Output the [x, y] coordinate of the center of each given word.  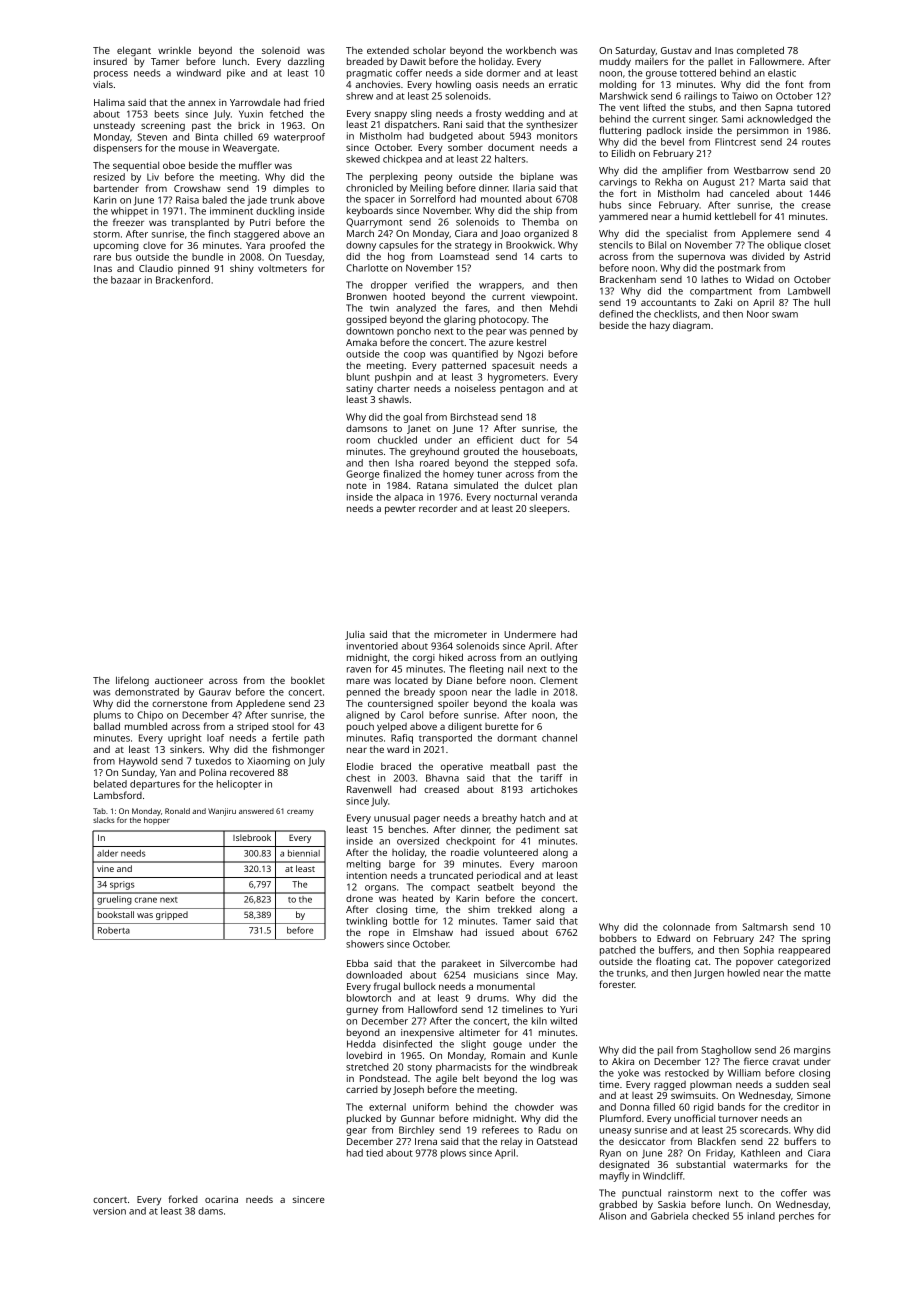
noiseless [475, 388]
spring [816, 940]
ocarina [221, 1199]
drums [491, 998]
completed [760, 51]
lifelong [132, 681]
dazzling [306, 63]
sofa [565, 463]
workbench [531, 50]
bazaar [126, 280]
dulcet [538, 485]
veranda [559, 497]
